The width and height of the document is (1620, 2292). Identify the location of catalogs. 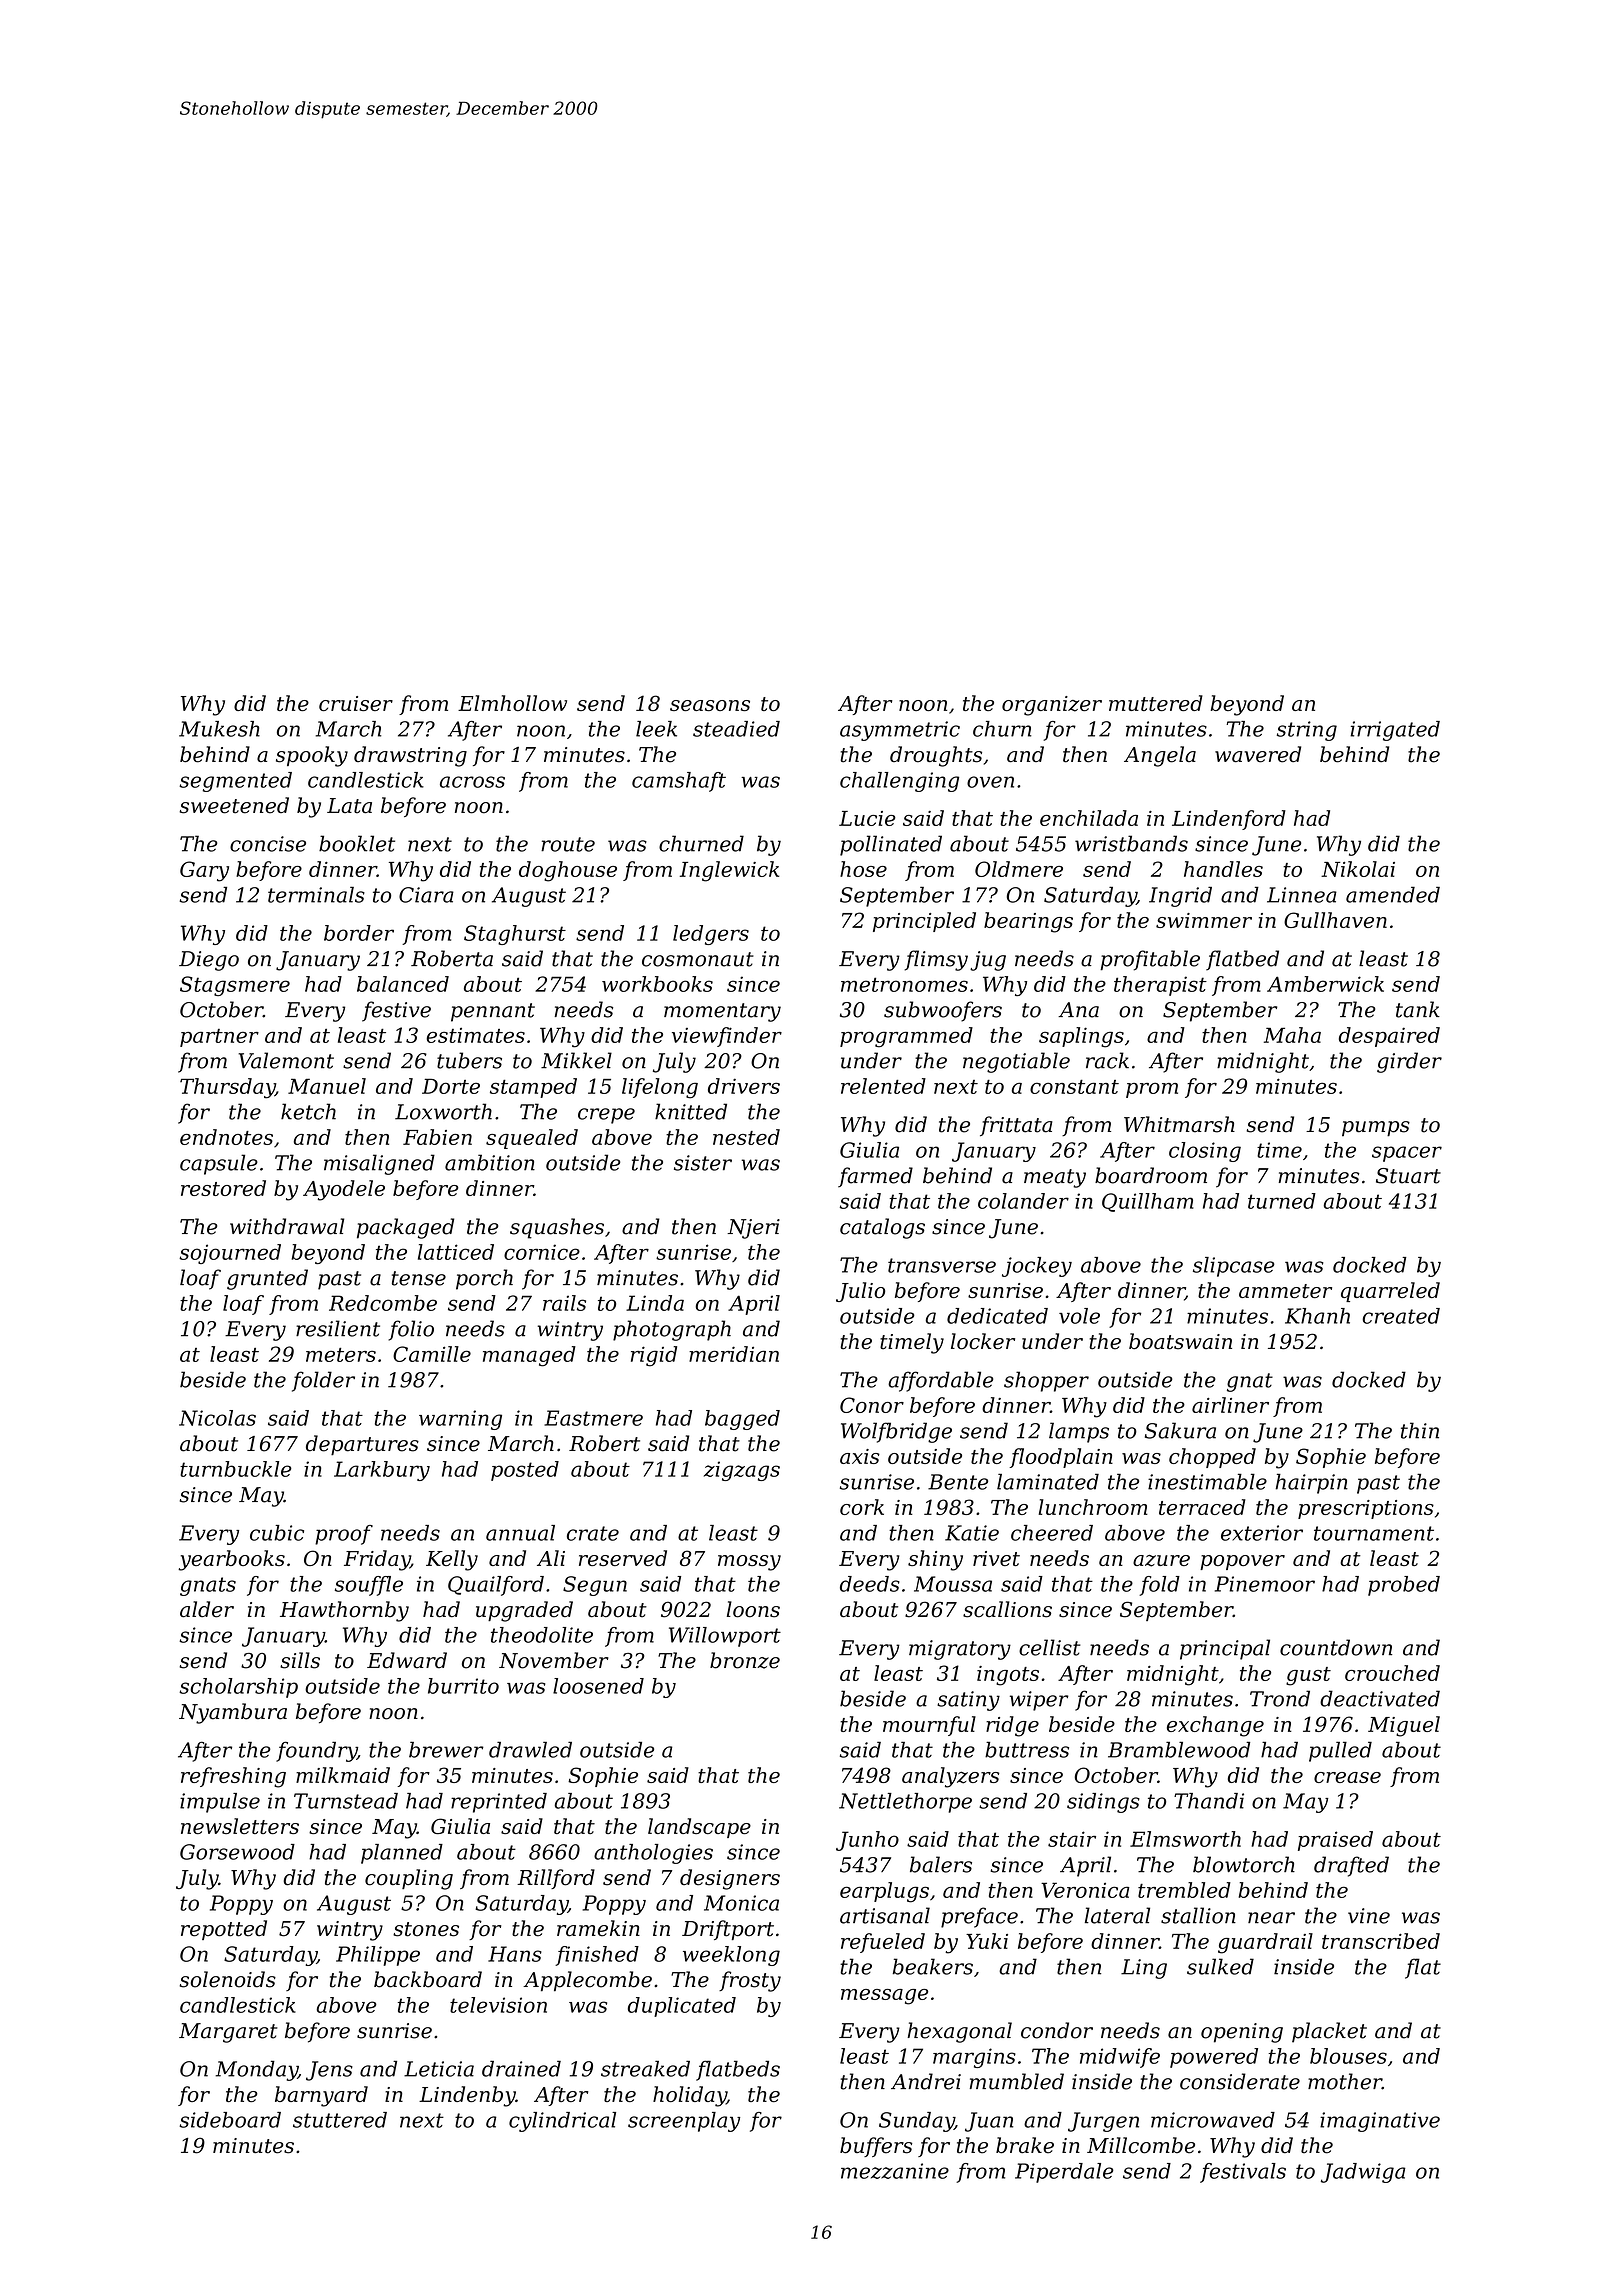
(882, 1228).
